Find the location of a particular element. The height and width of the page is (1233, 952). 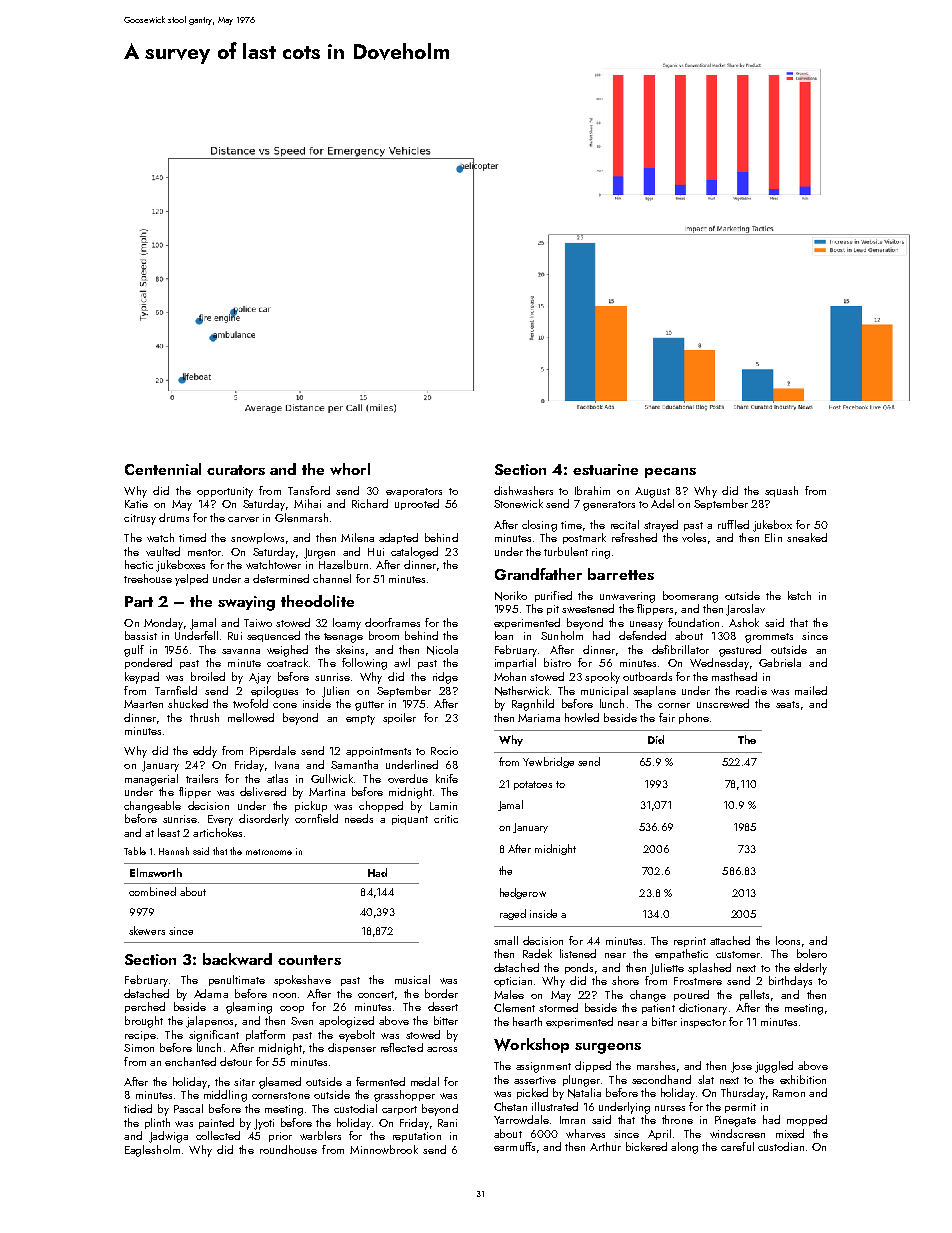

gestured is located at coordinates (740, 651).
